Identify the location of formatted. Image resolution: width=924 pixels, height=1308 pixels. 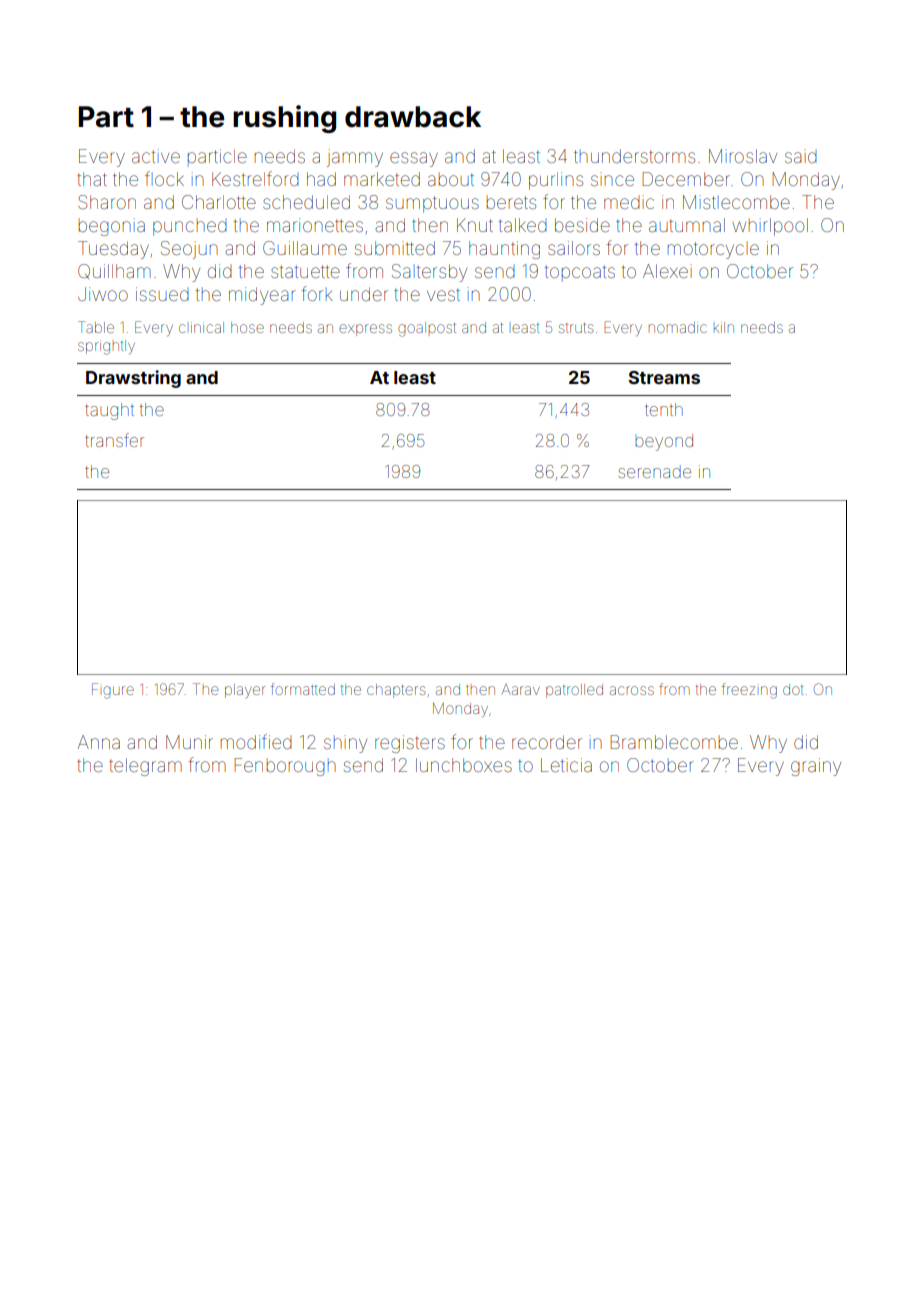
(303, 689).
